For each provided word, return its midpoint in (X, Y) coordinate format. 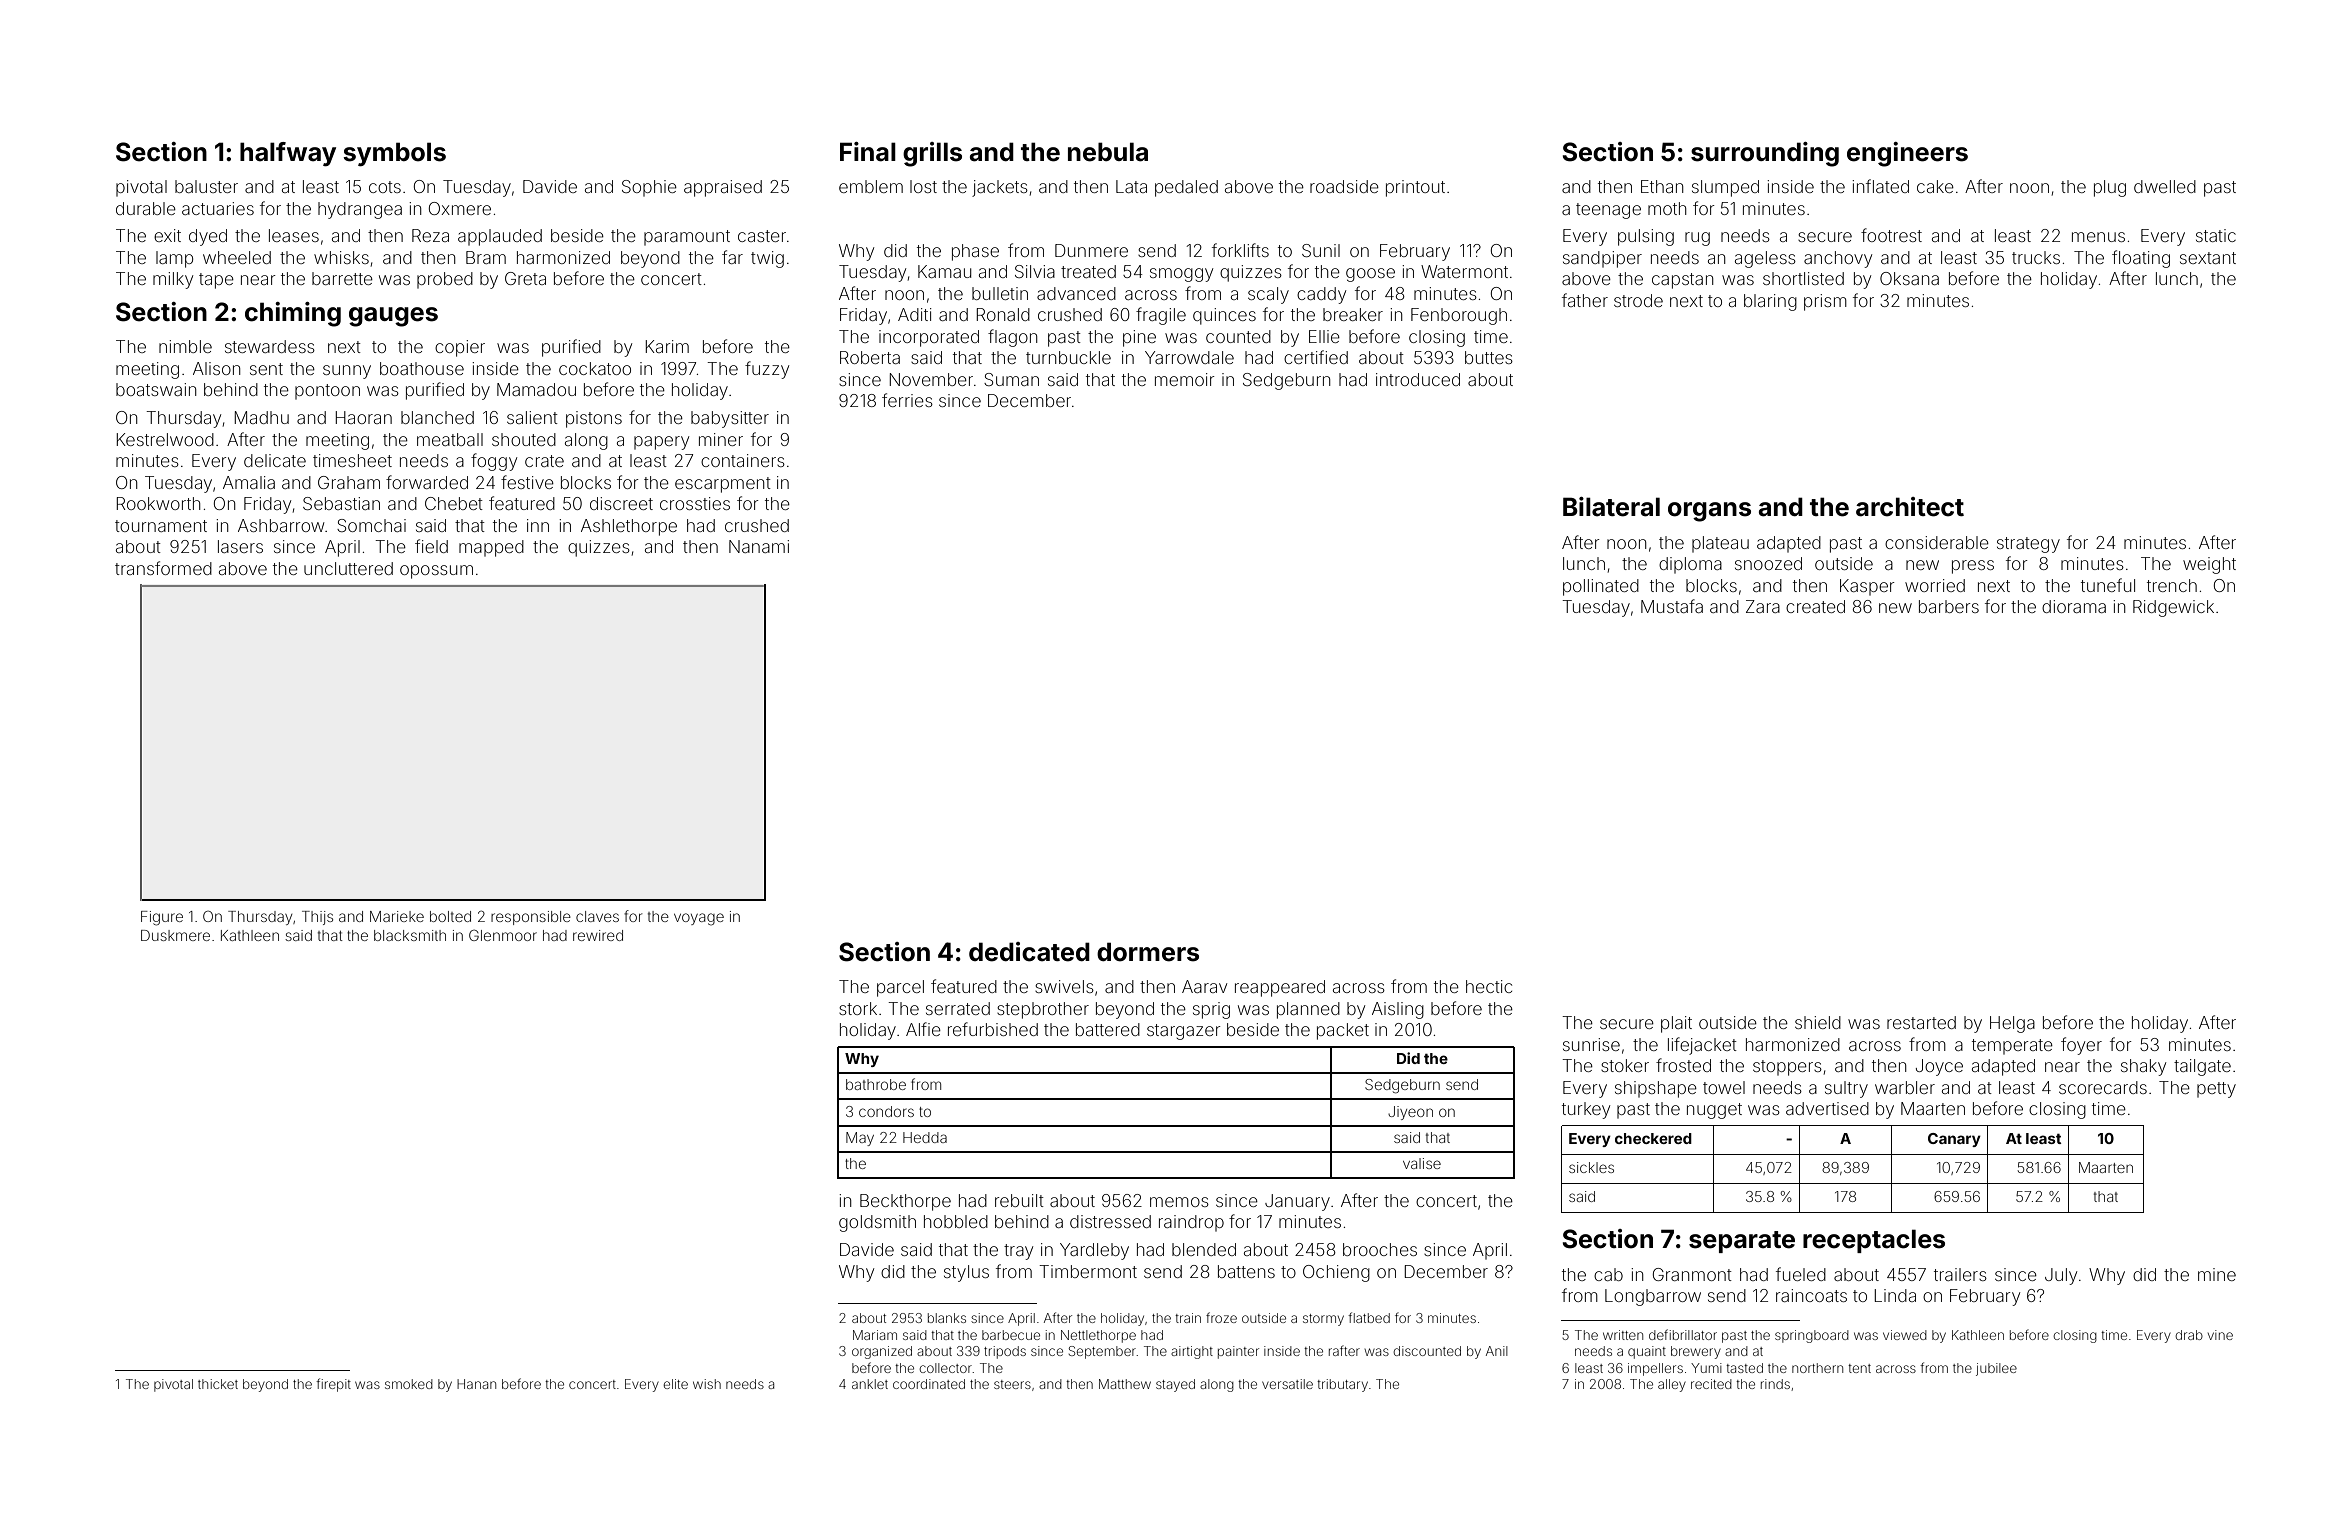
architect (1910, 507)
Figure (162, 918)
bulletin (1000, 293)
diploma (1690, 565)
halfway (288, 154)
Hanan (476, 1384)
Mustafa (1672, 606)
